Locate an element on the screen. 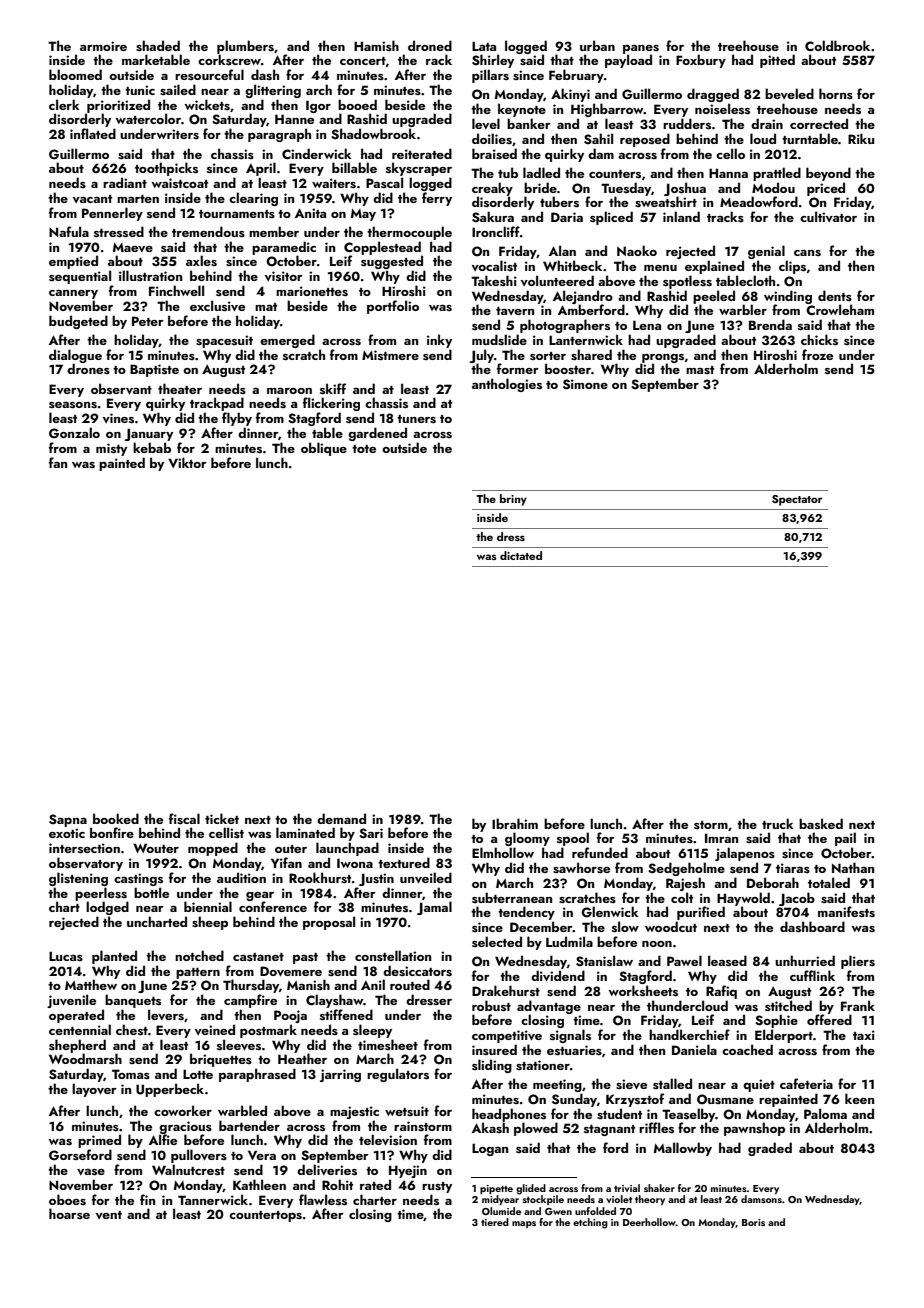 Image resolution: width=924 pixels, height=1308 pixels. subterranean is located at coordinates (512, 897).
